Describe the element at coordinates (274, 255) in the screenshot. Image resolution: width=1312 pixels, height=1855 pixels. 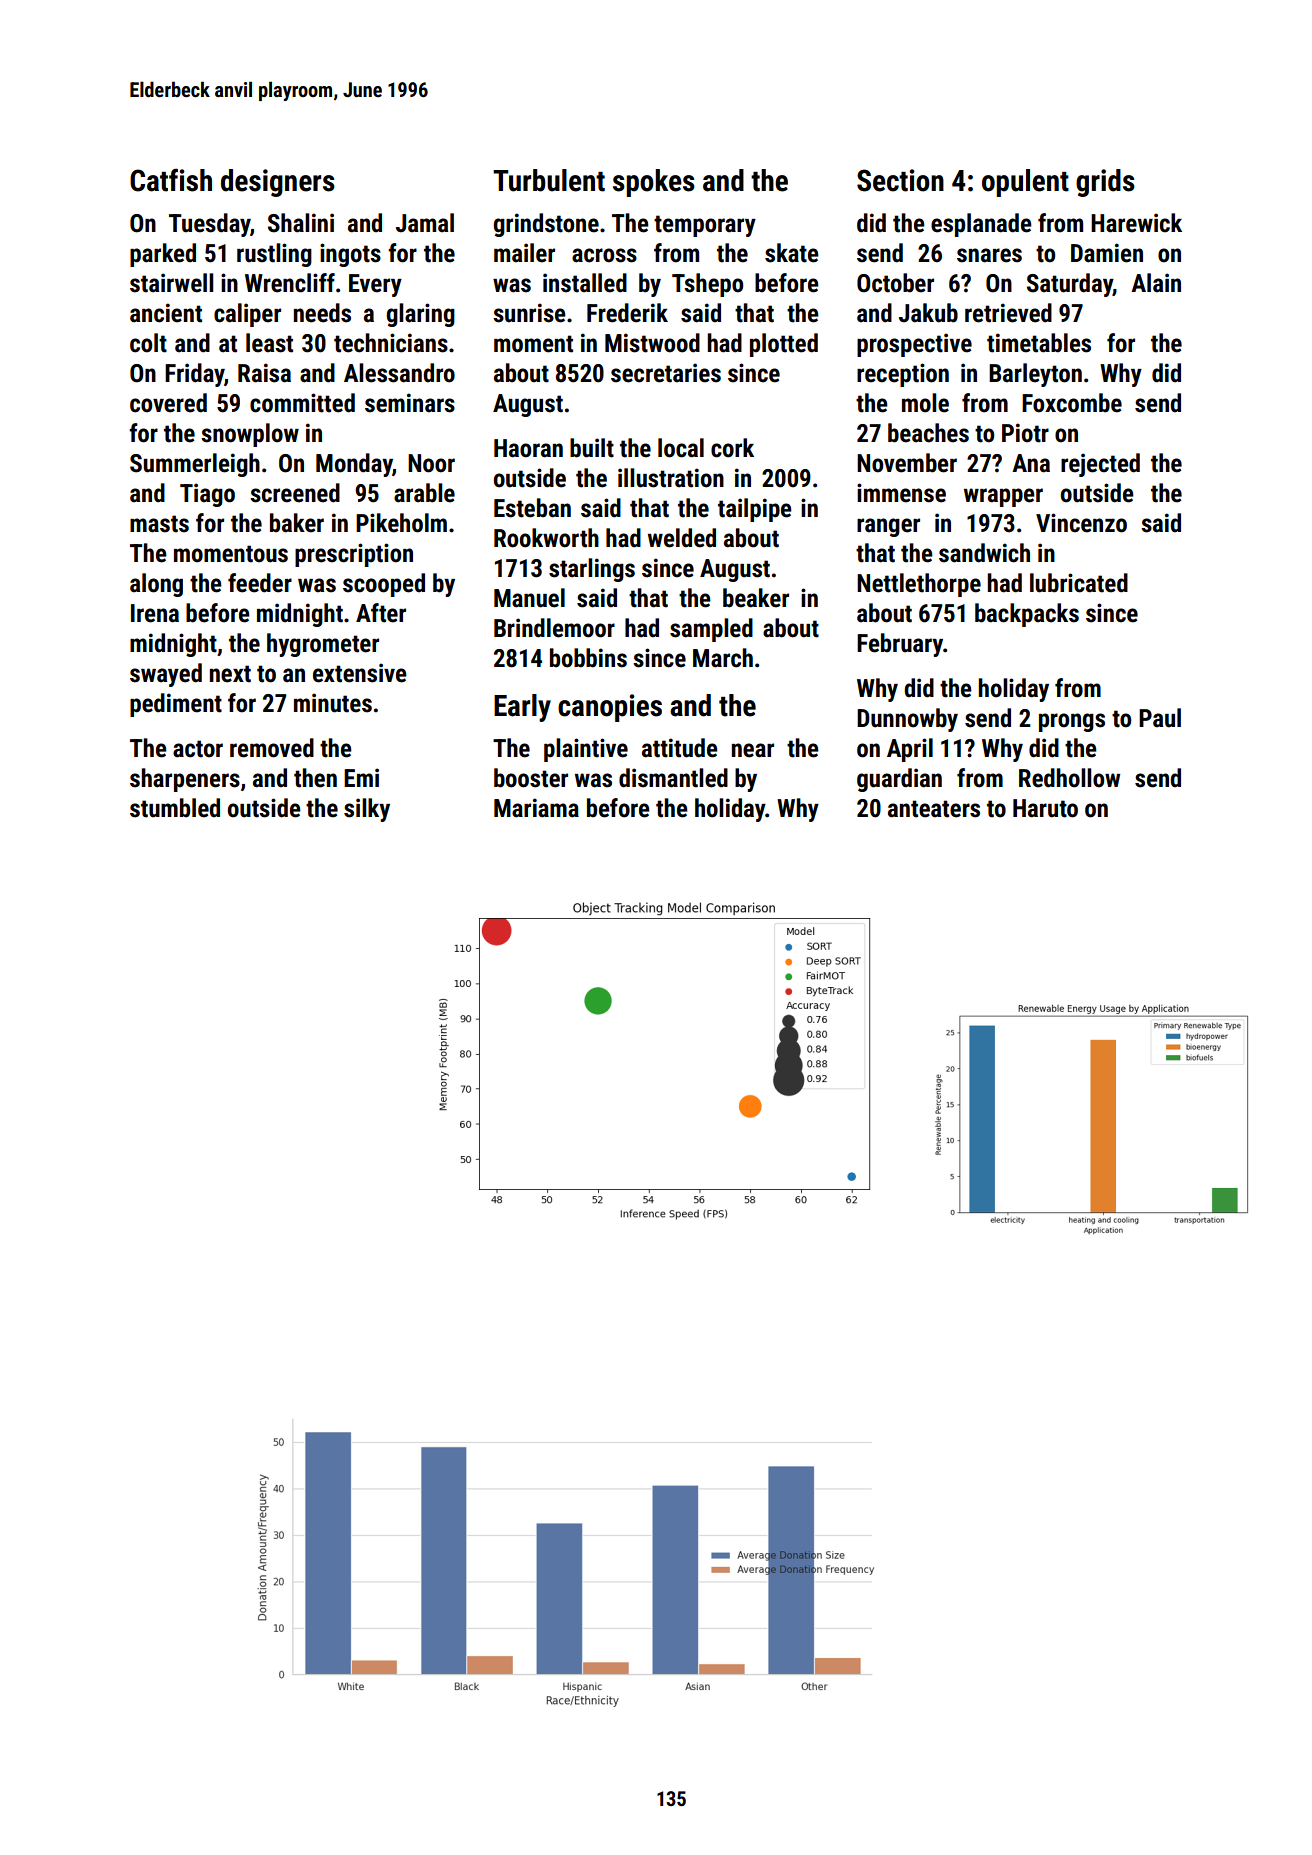
I see `rustling` at that location.
